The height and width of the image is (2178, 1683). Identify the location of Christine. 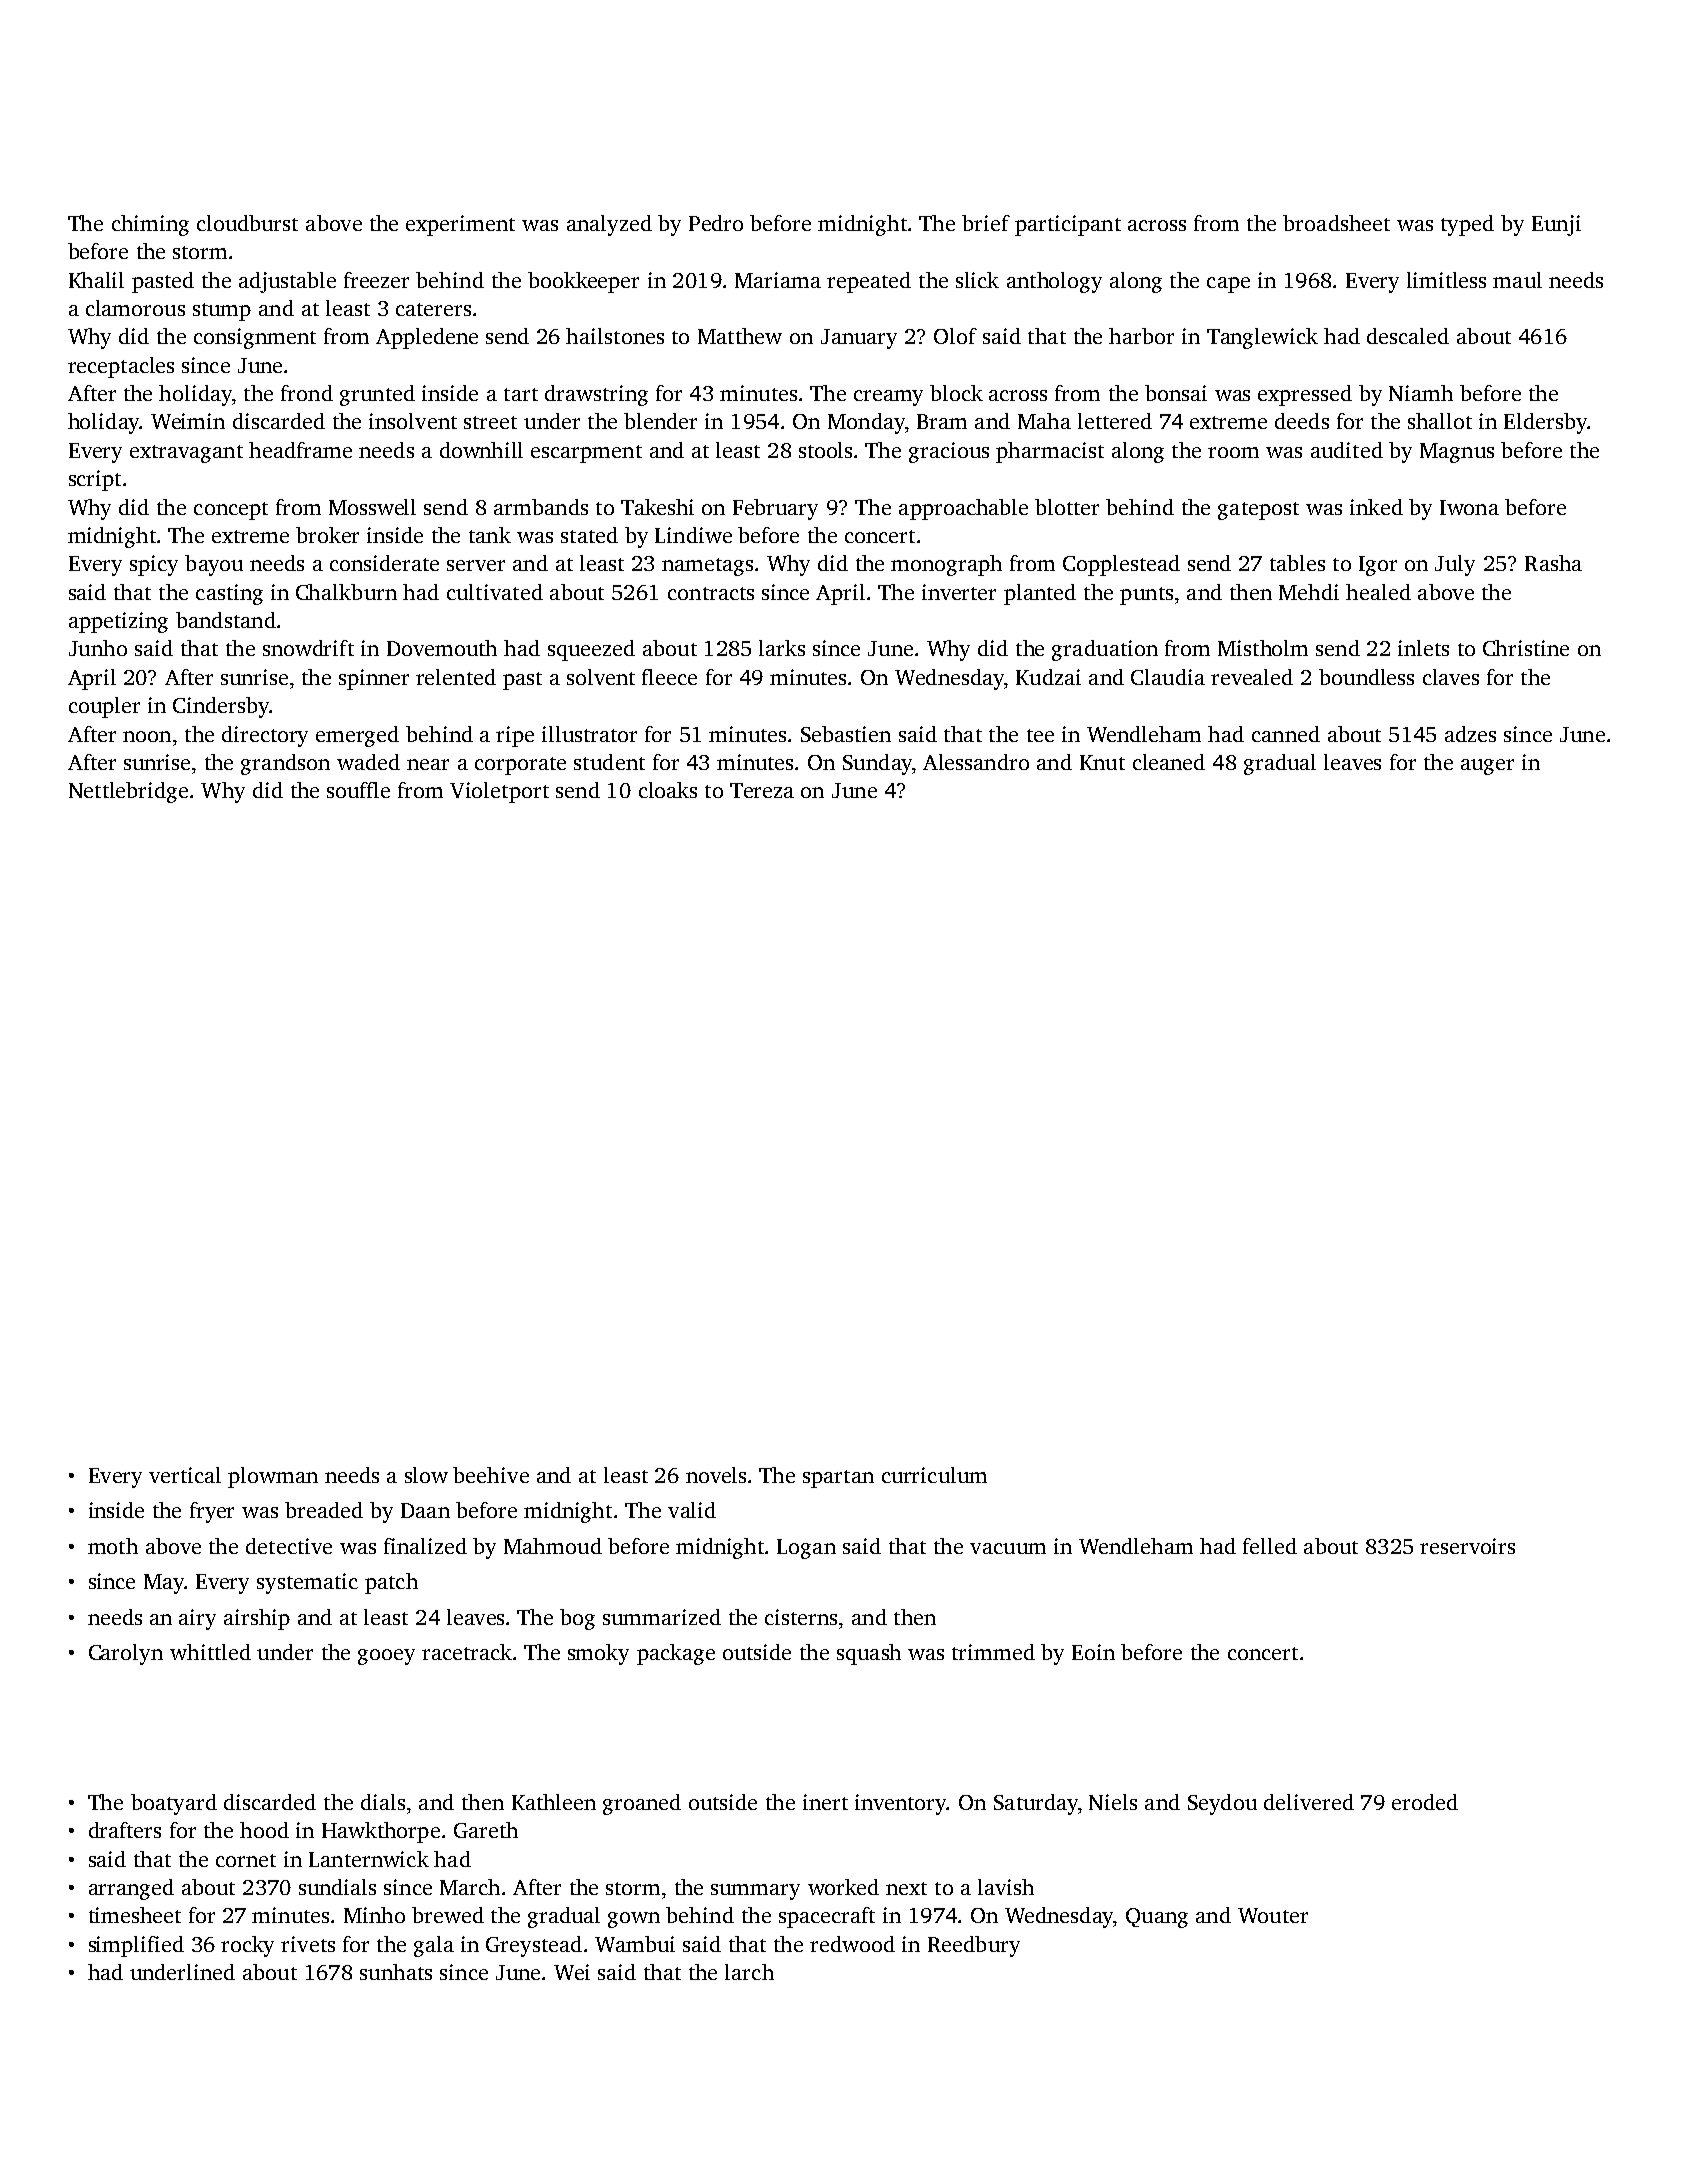
(1526, 648).
